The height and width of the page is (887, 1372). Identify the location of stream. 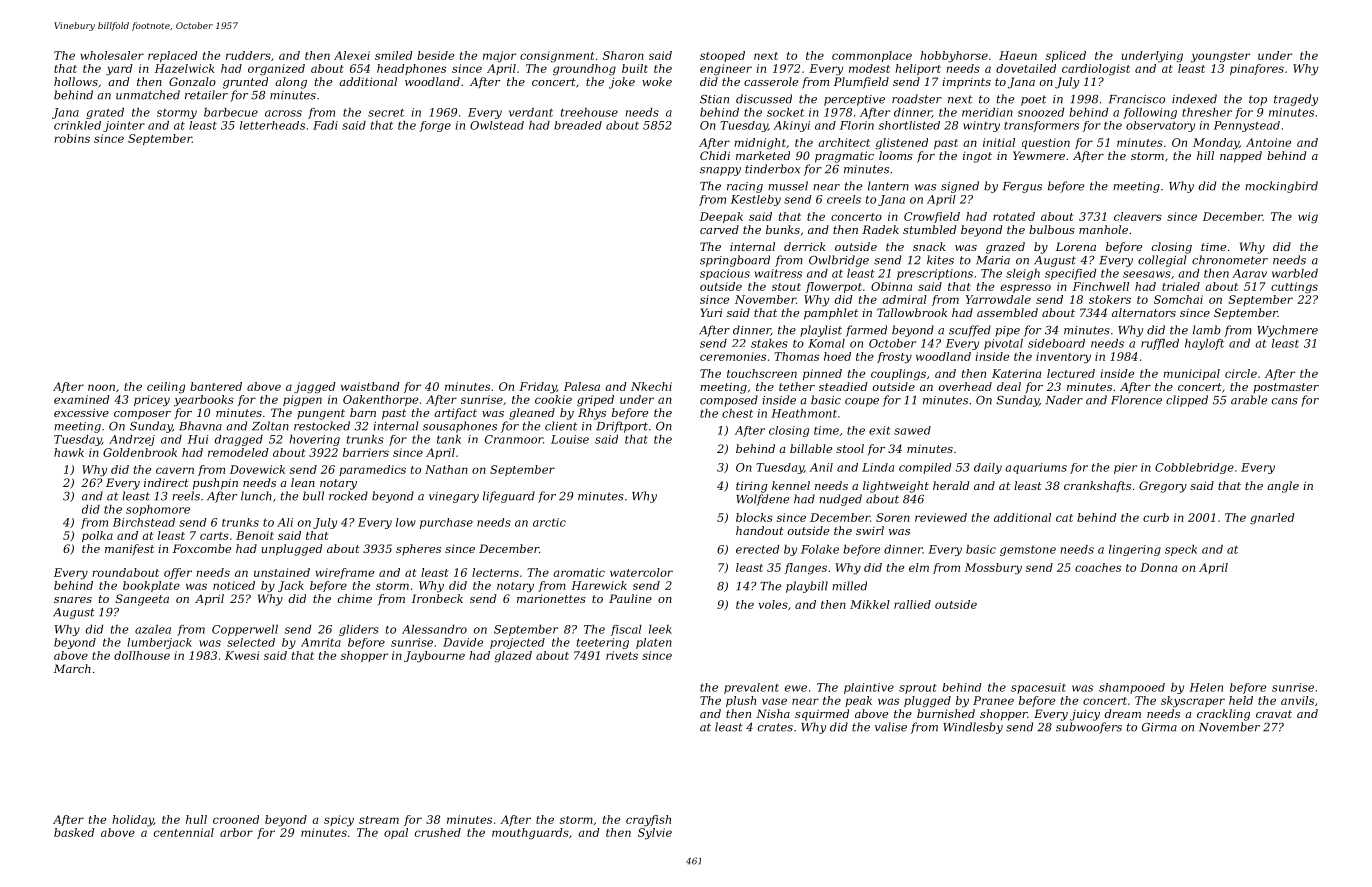
(379, 820).
